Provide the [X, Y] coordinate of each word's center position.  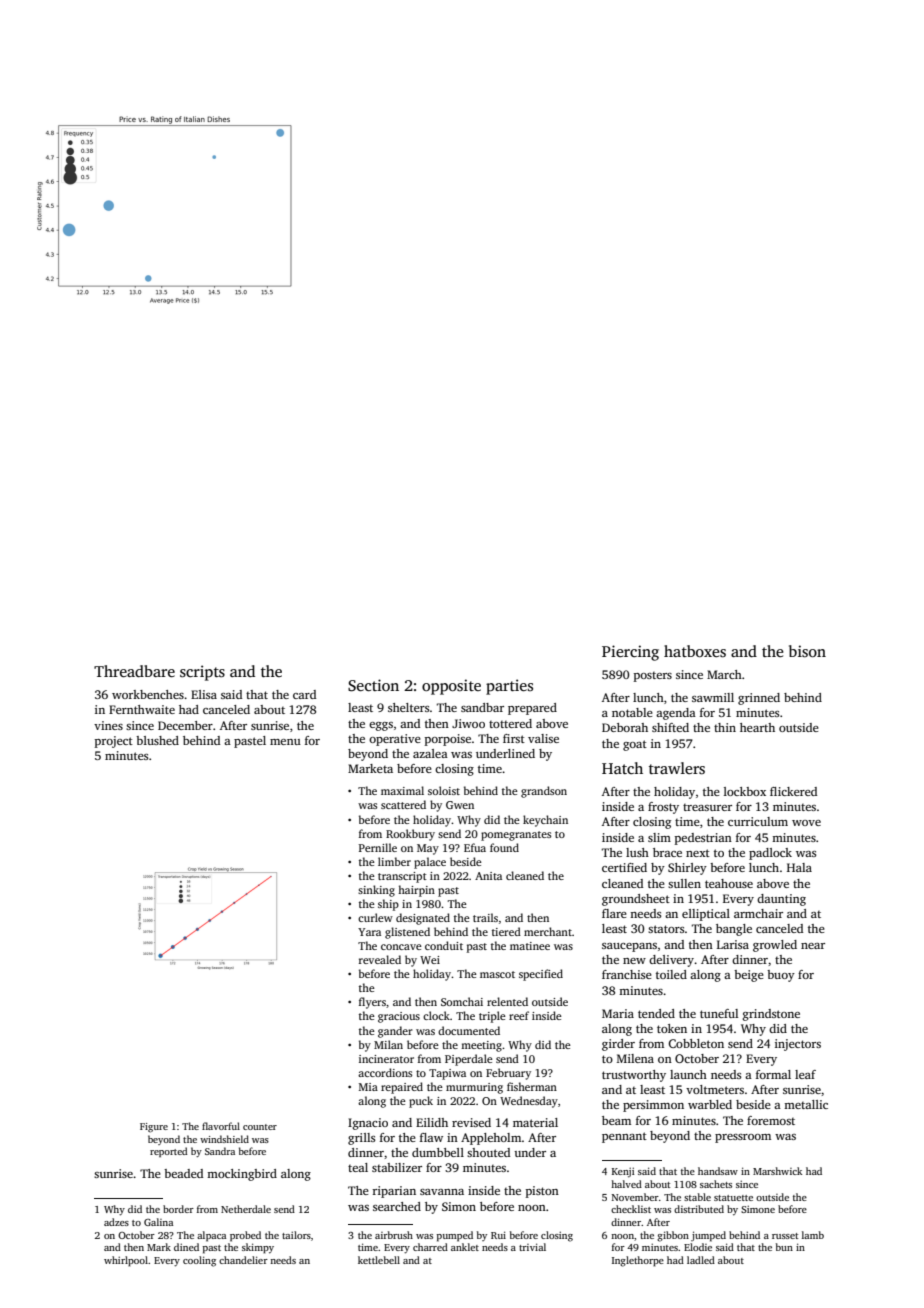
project [114, 742]
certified [624, 867]
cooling [199, 1261]
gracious [399, 1017]
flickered [793, 791]
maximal [402, 790]
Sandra [220, 1151]
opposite [451, 687]
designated [423, 919]
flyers [372, 1003]
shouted [488, 1152]
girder [618, 1045]
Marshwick [777, 1171]
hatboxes [695, 651]
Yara [369, 932]
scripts [202, 673]
